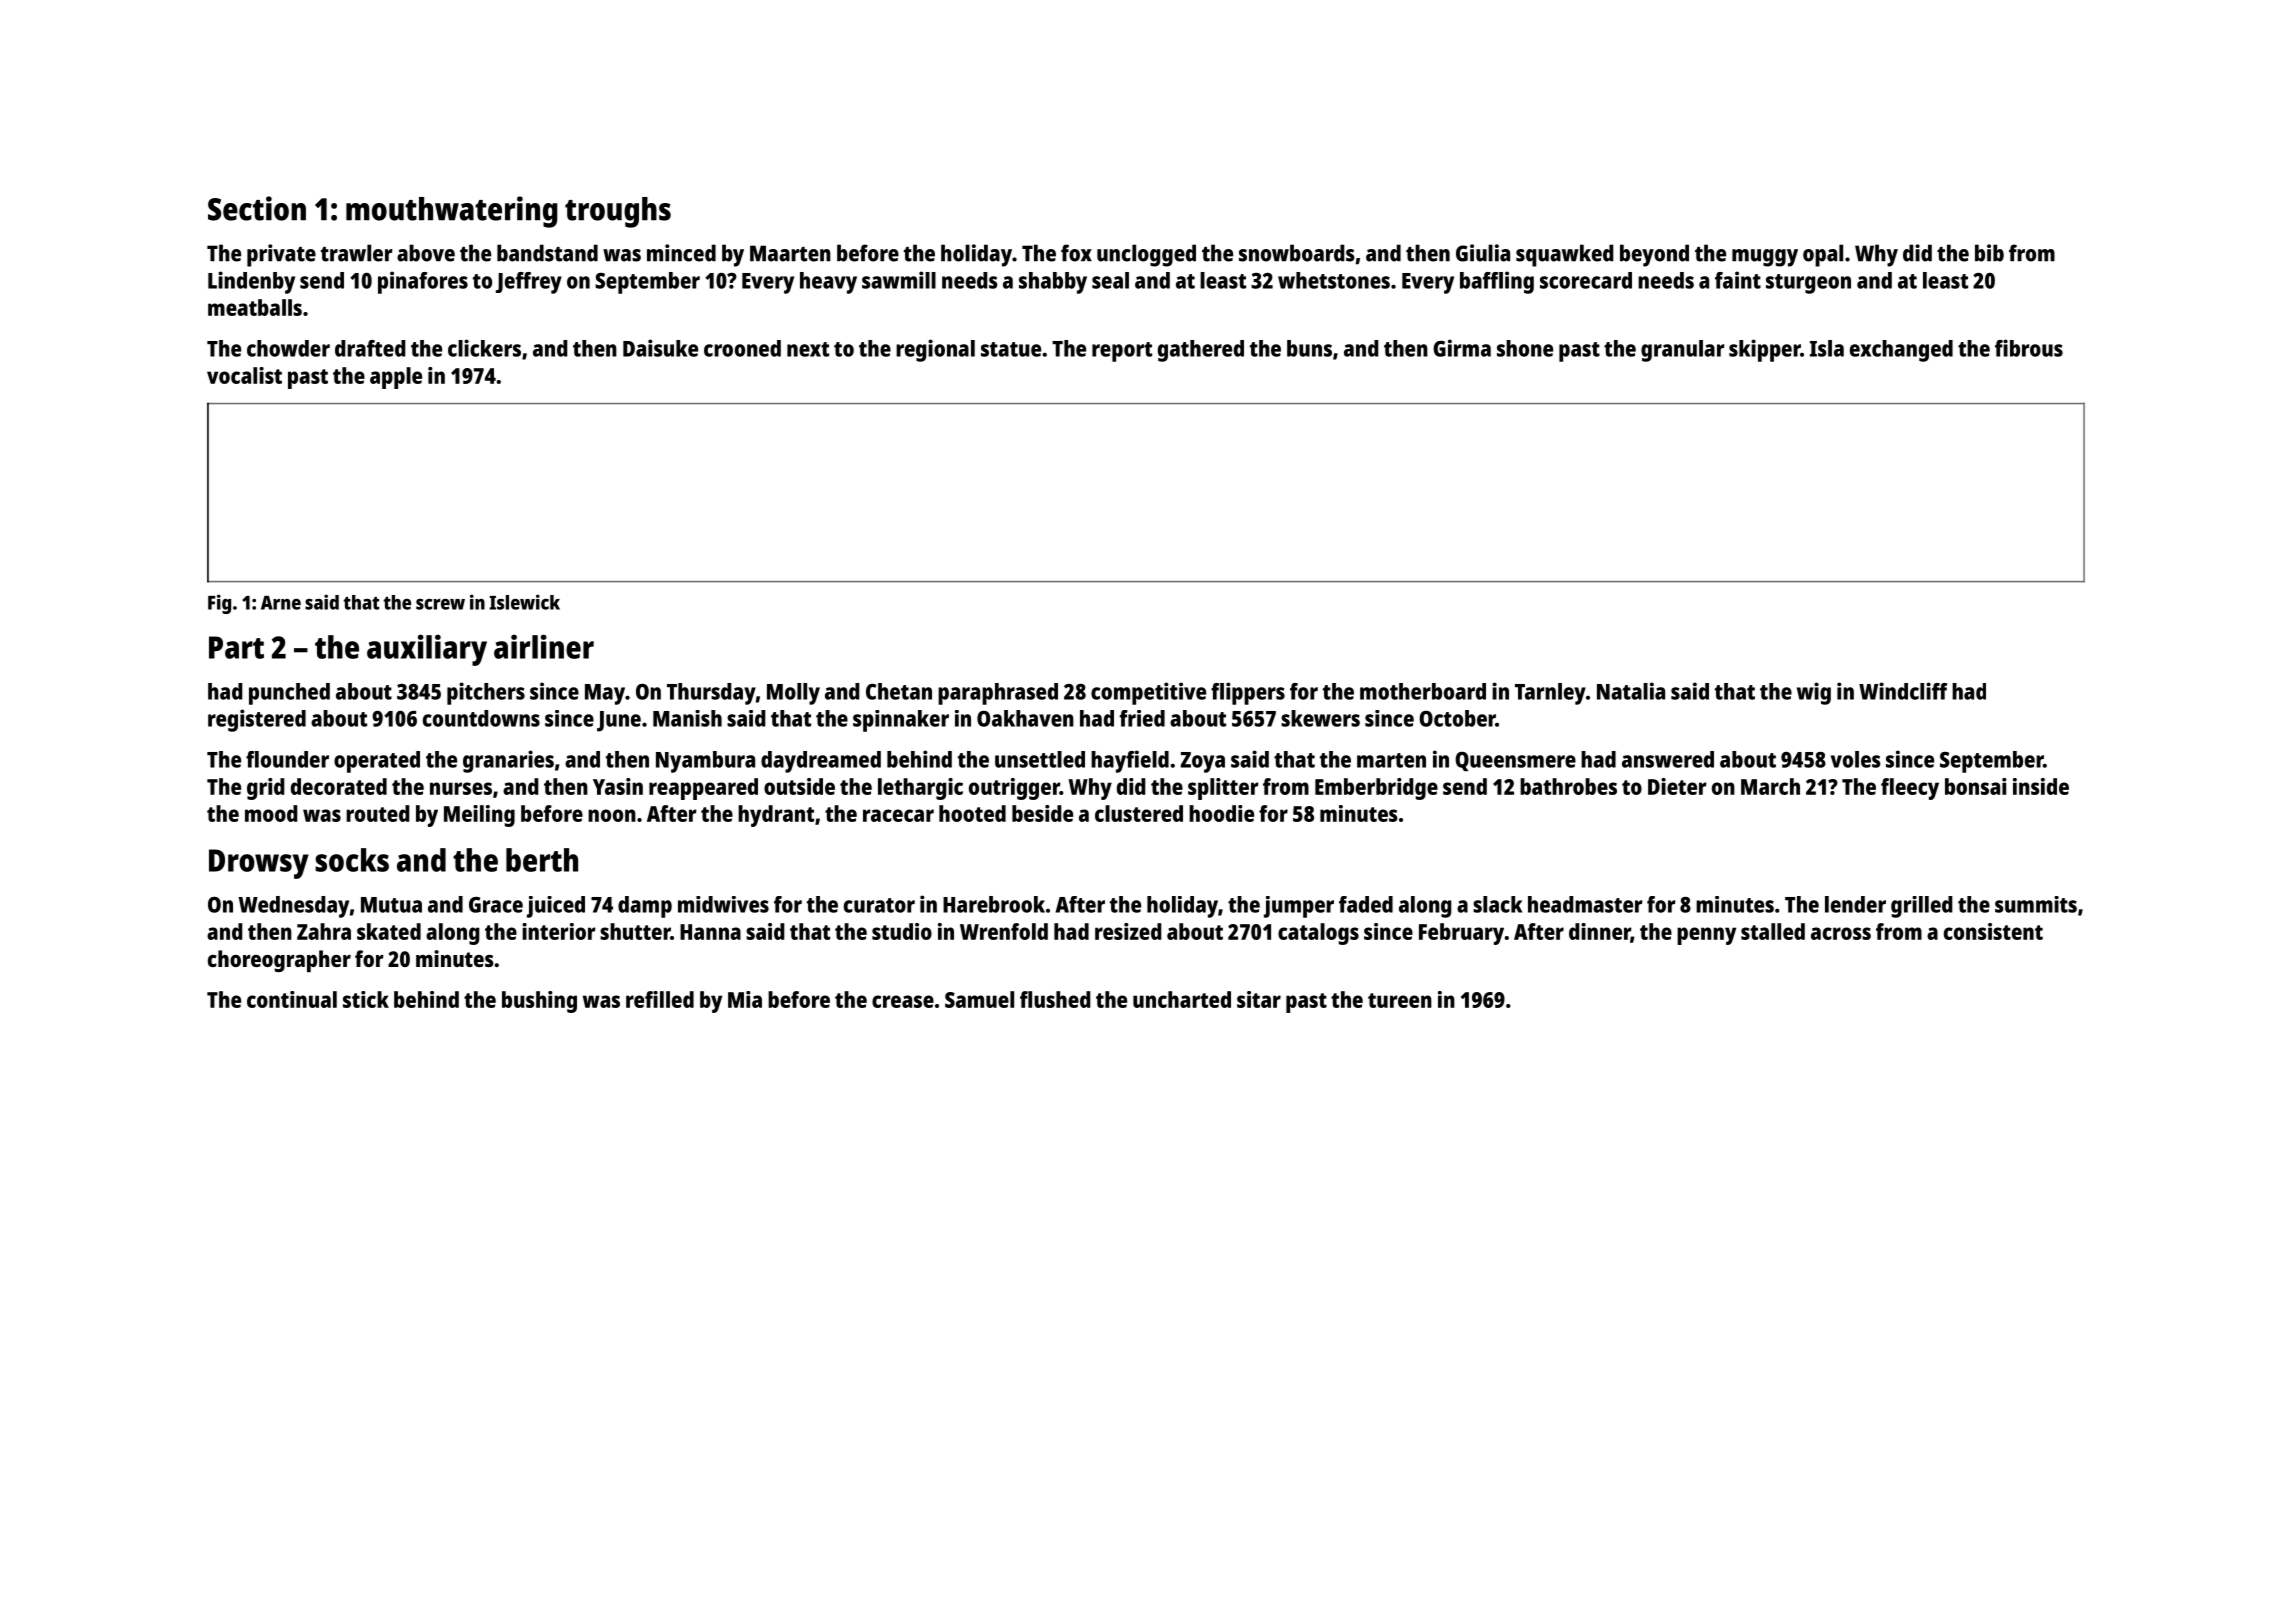  Describe the element at coordinates (902, 931) in the page. I see `studio` at that location.
